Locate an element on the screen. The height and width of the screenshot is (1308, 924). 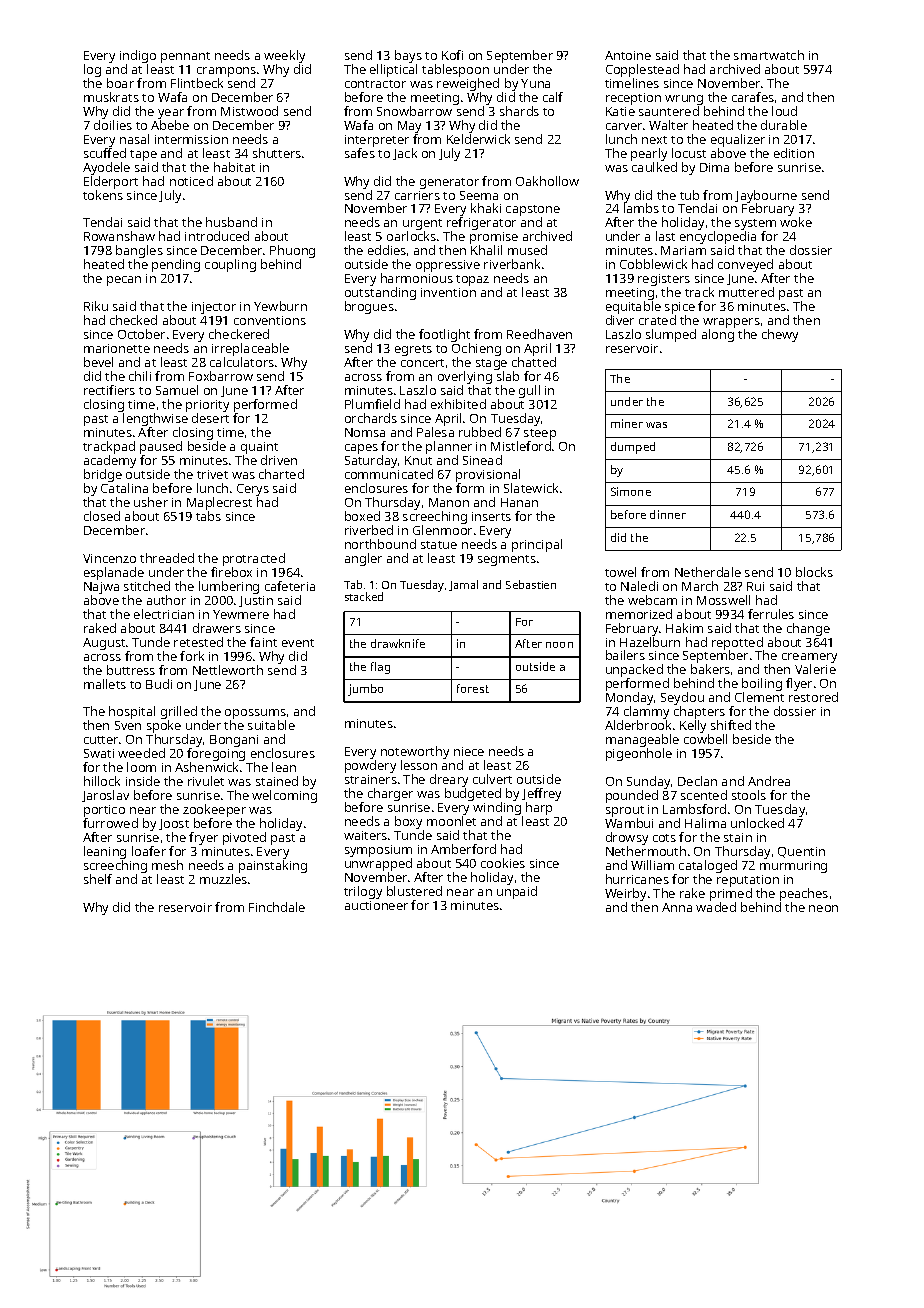
cafeteria is located at coordinates (290, 586).
